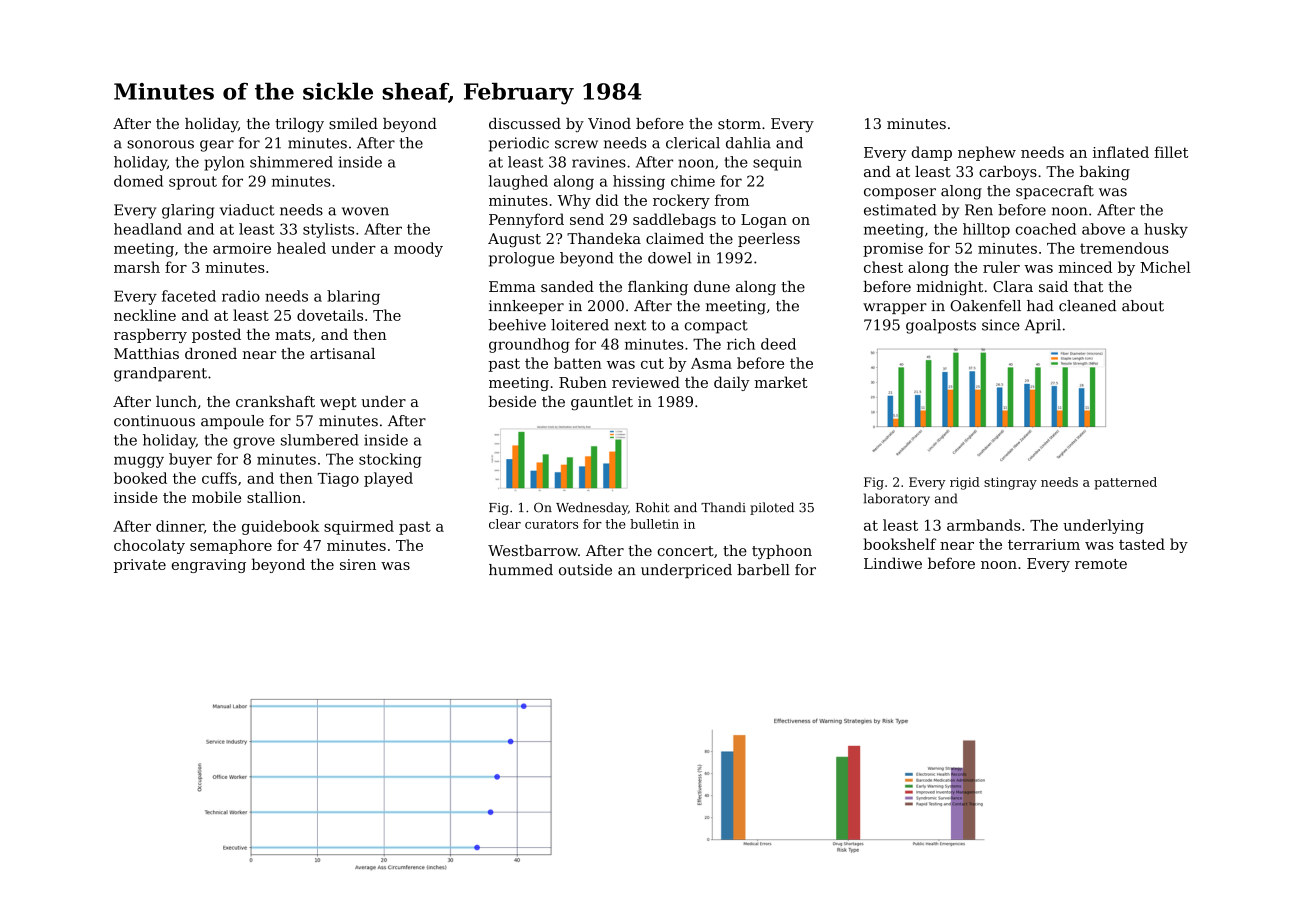 This page has width=1308, height=924. What do you see at coordinates (639, 182) in the page?
I see `hissing` at bounding box center [639, 182].
